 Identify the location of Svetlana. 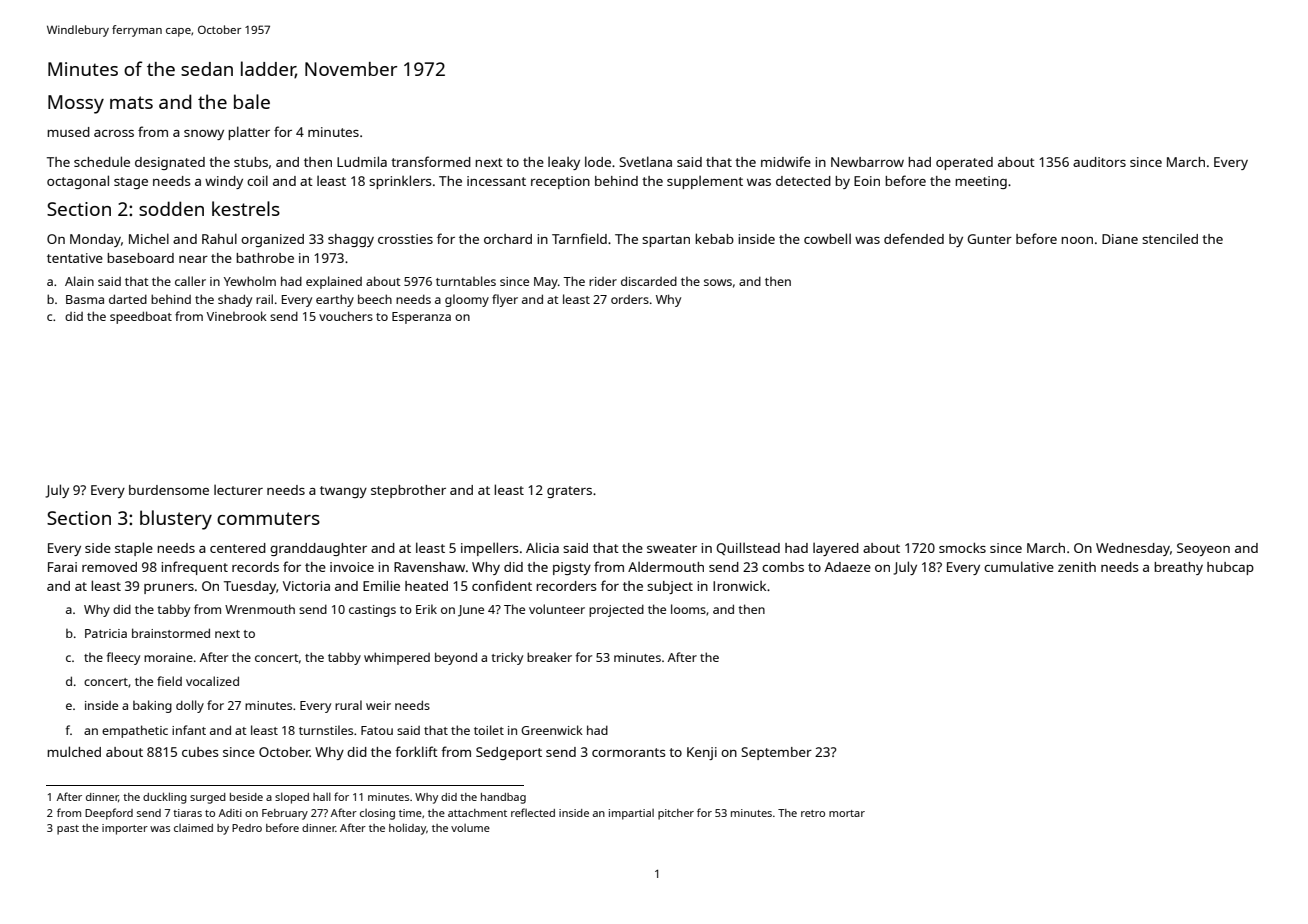
(645, 161).
